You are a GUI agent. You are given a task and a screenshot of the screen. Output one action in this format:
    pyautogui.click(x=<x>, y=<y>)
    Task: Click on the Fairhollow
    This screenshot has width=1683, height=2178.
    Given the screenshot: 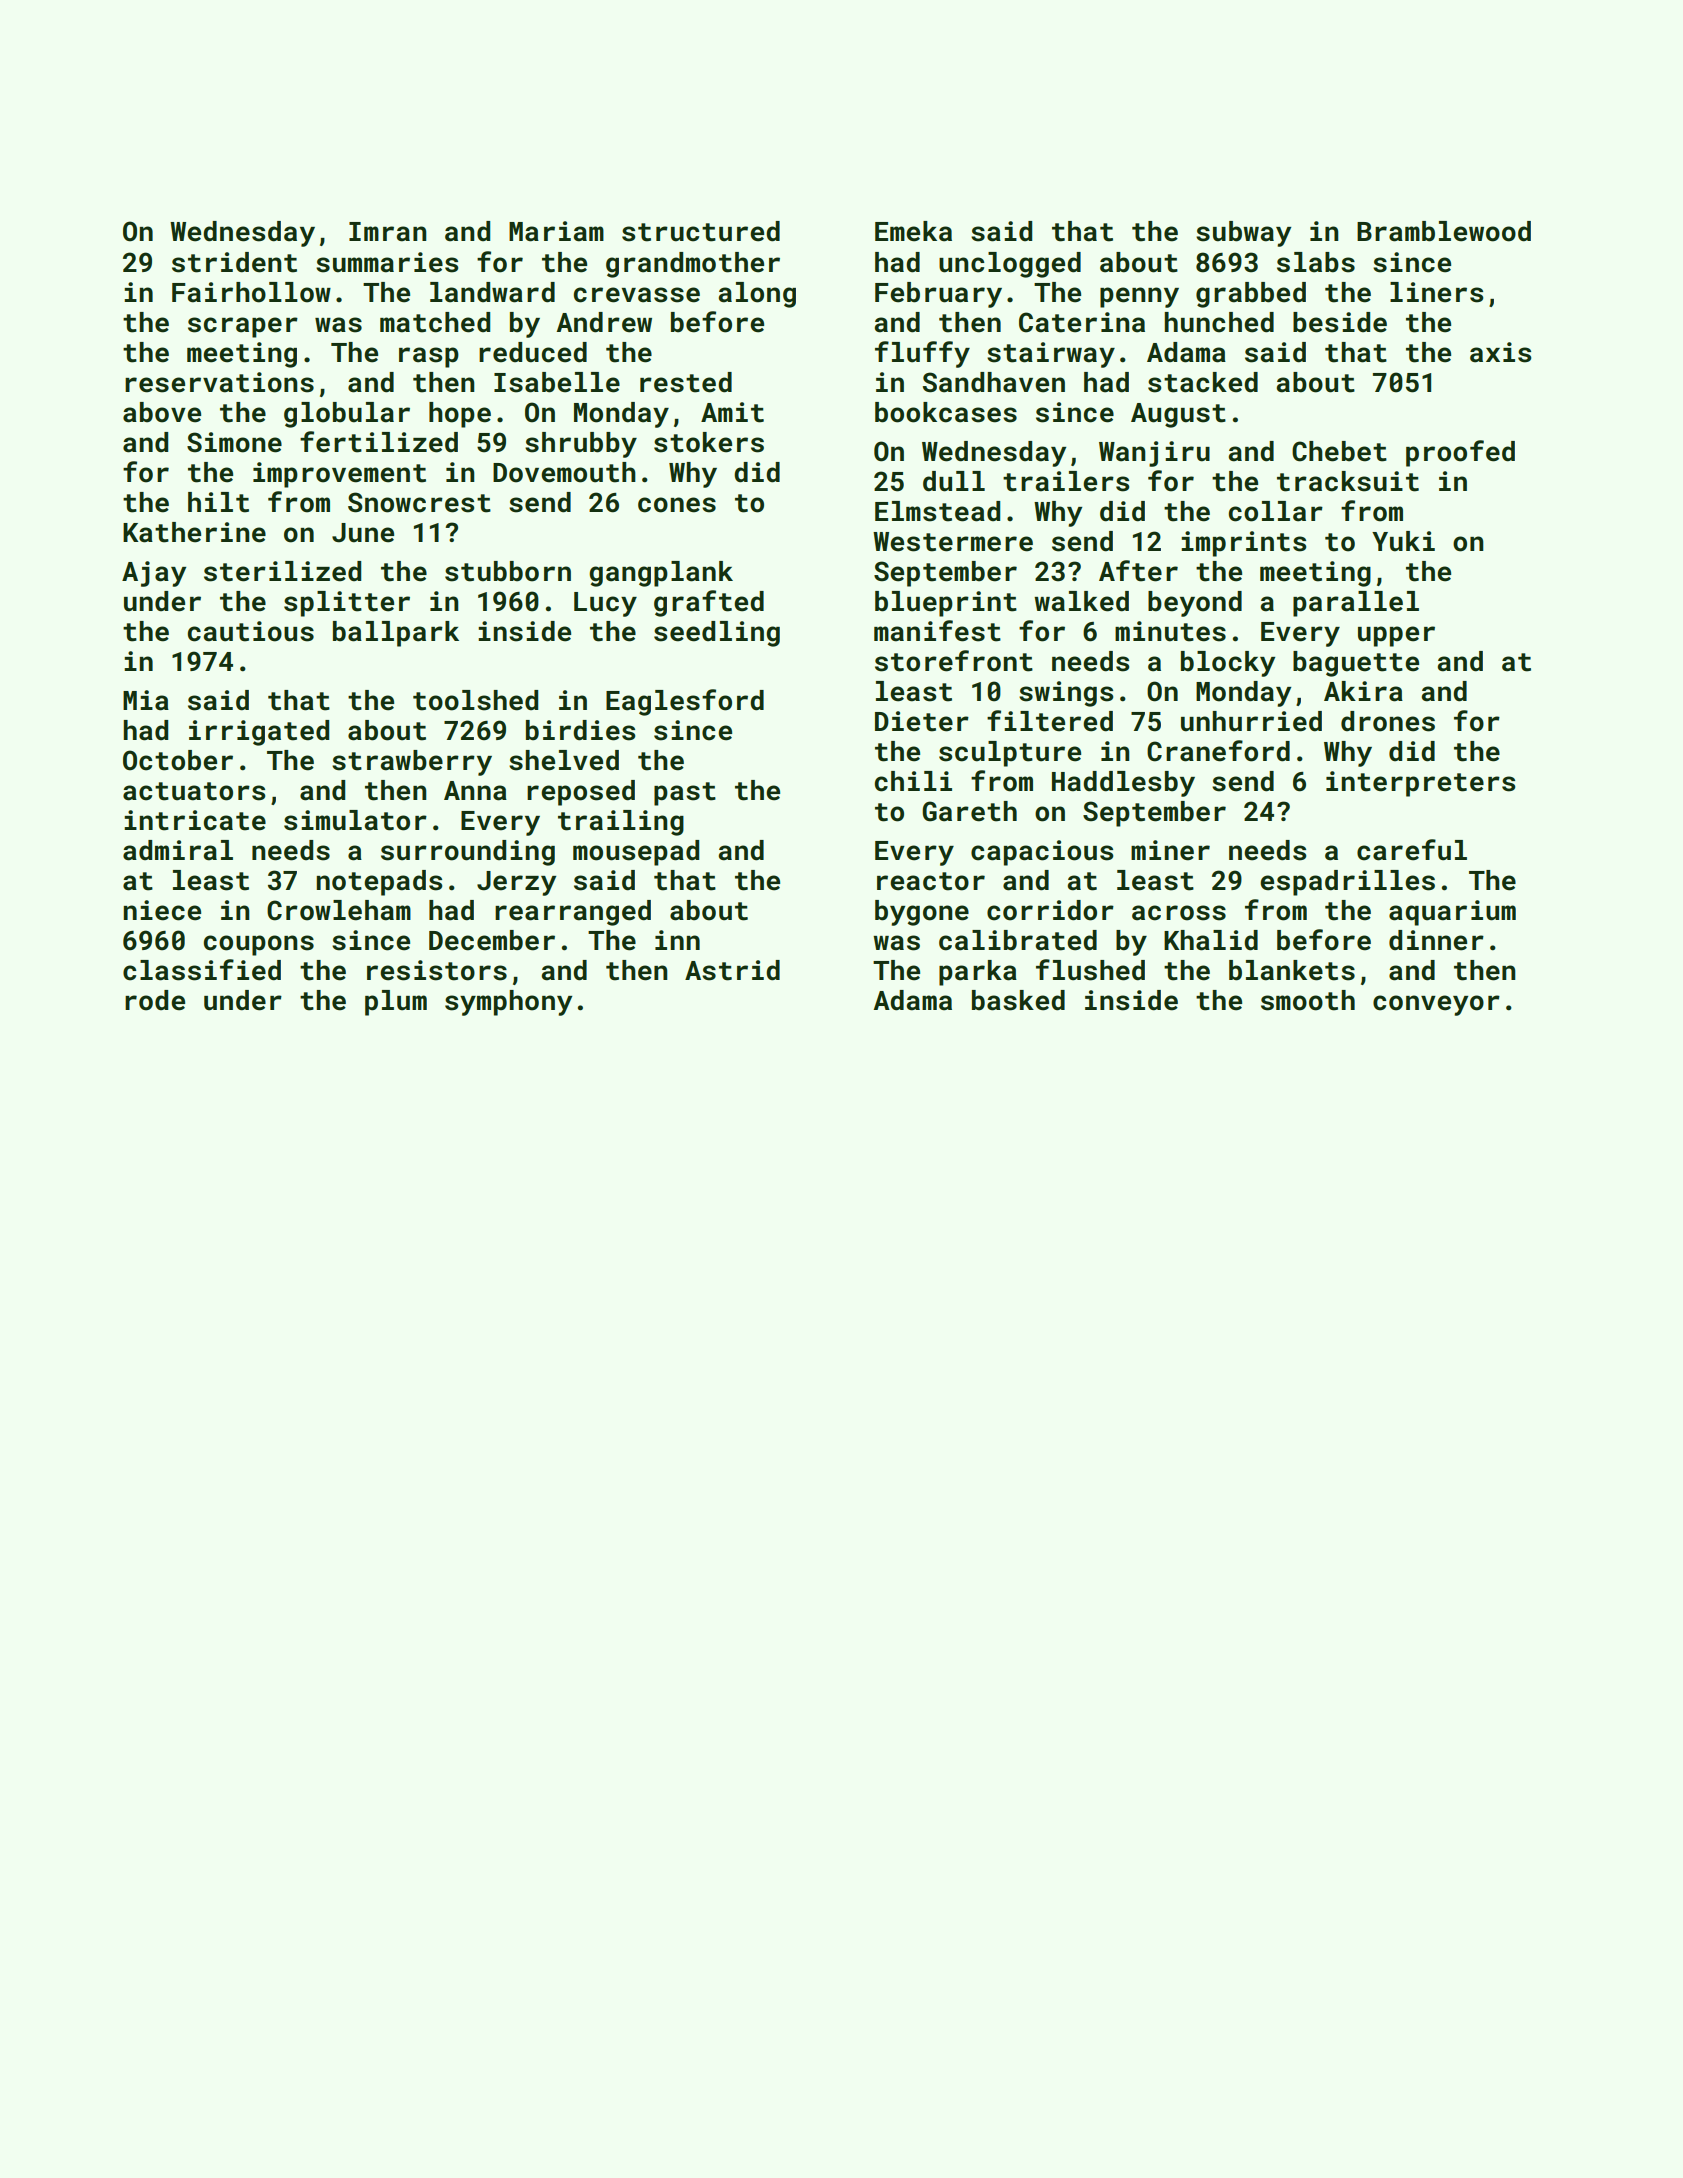 What is the action you would take?
    pyautogui.click(x=251, y=292)
